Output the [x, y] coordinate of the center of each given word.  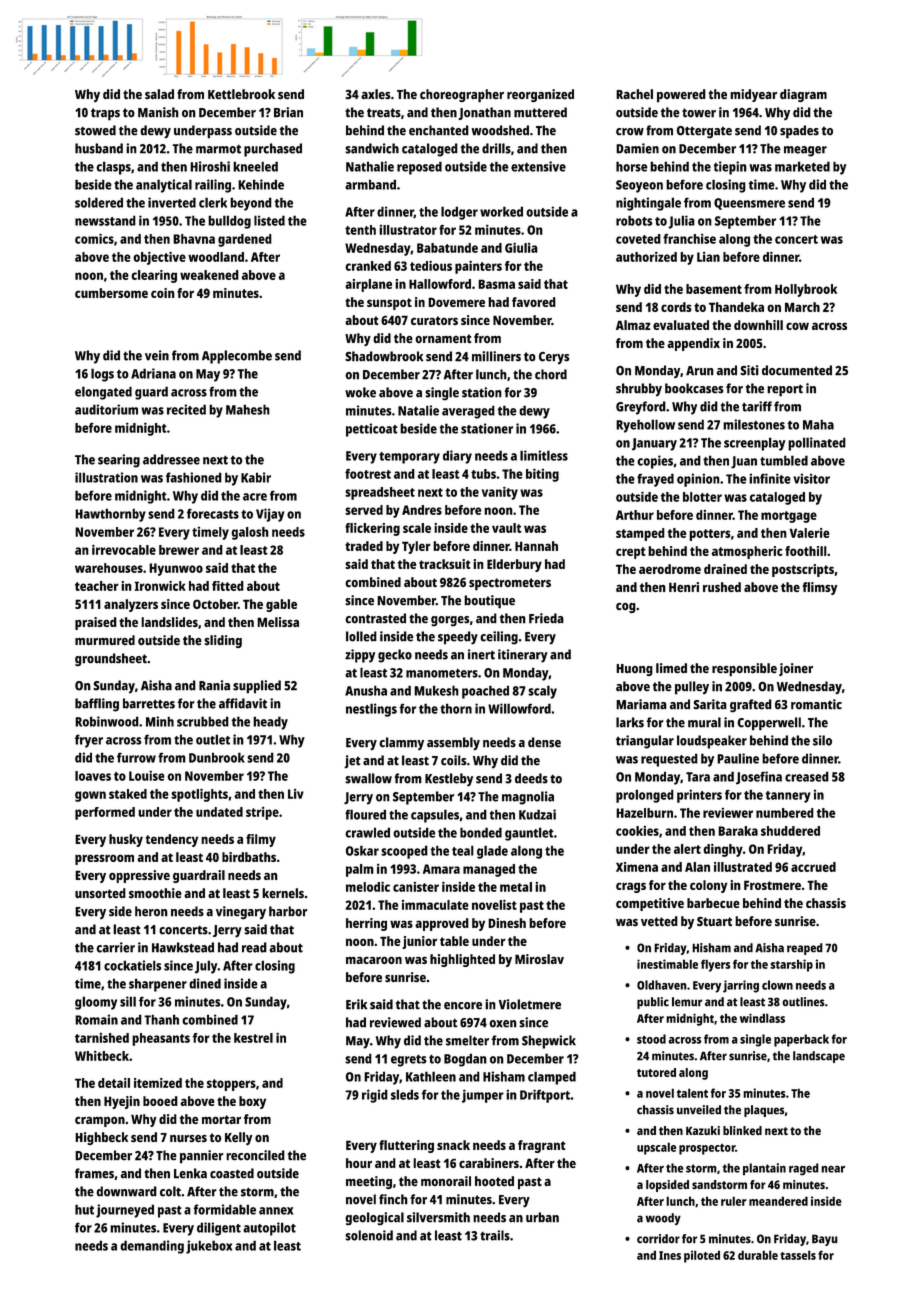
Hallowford [440, 284]
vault [507, 528]
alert [687, 849]
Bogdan [465, 1060]
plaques [764, 1111]
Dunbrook [217, 757]
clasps [113, 168]
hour [359, 1163]
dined [205, 983]
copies [655, 462]
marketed [802, 166]
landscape [819, 1057]
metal [516, 887]
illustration [106, 477]
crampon [100, 1121]
